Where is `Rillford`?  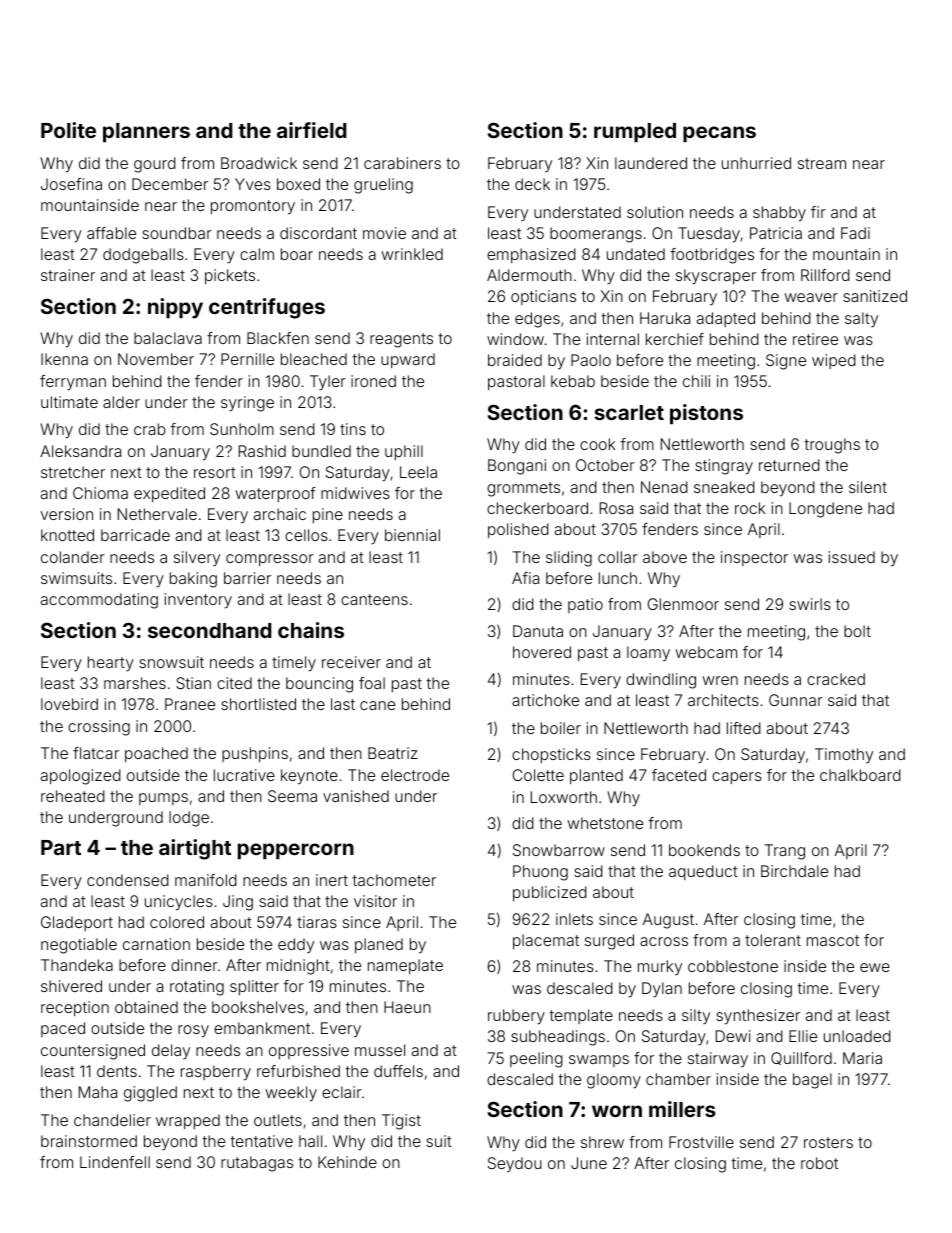 Rillford is located at coordinates (825, 275).
